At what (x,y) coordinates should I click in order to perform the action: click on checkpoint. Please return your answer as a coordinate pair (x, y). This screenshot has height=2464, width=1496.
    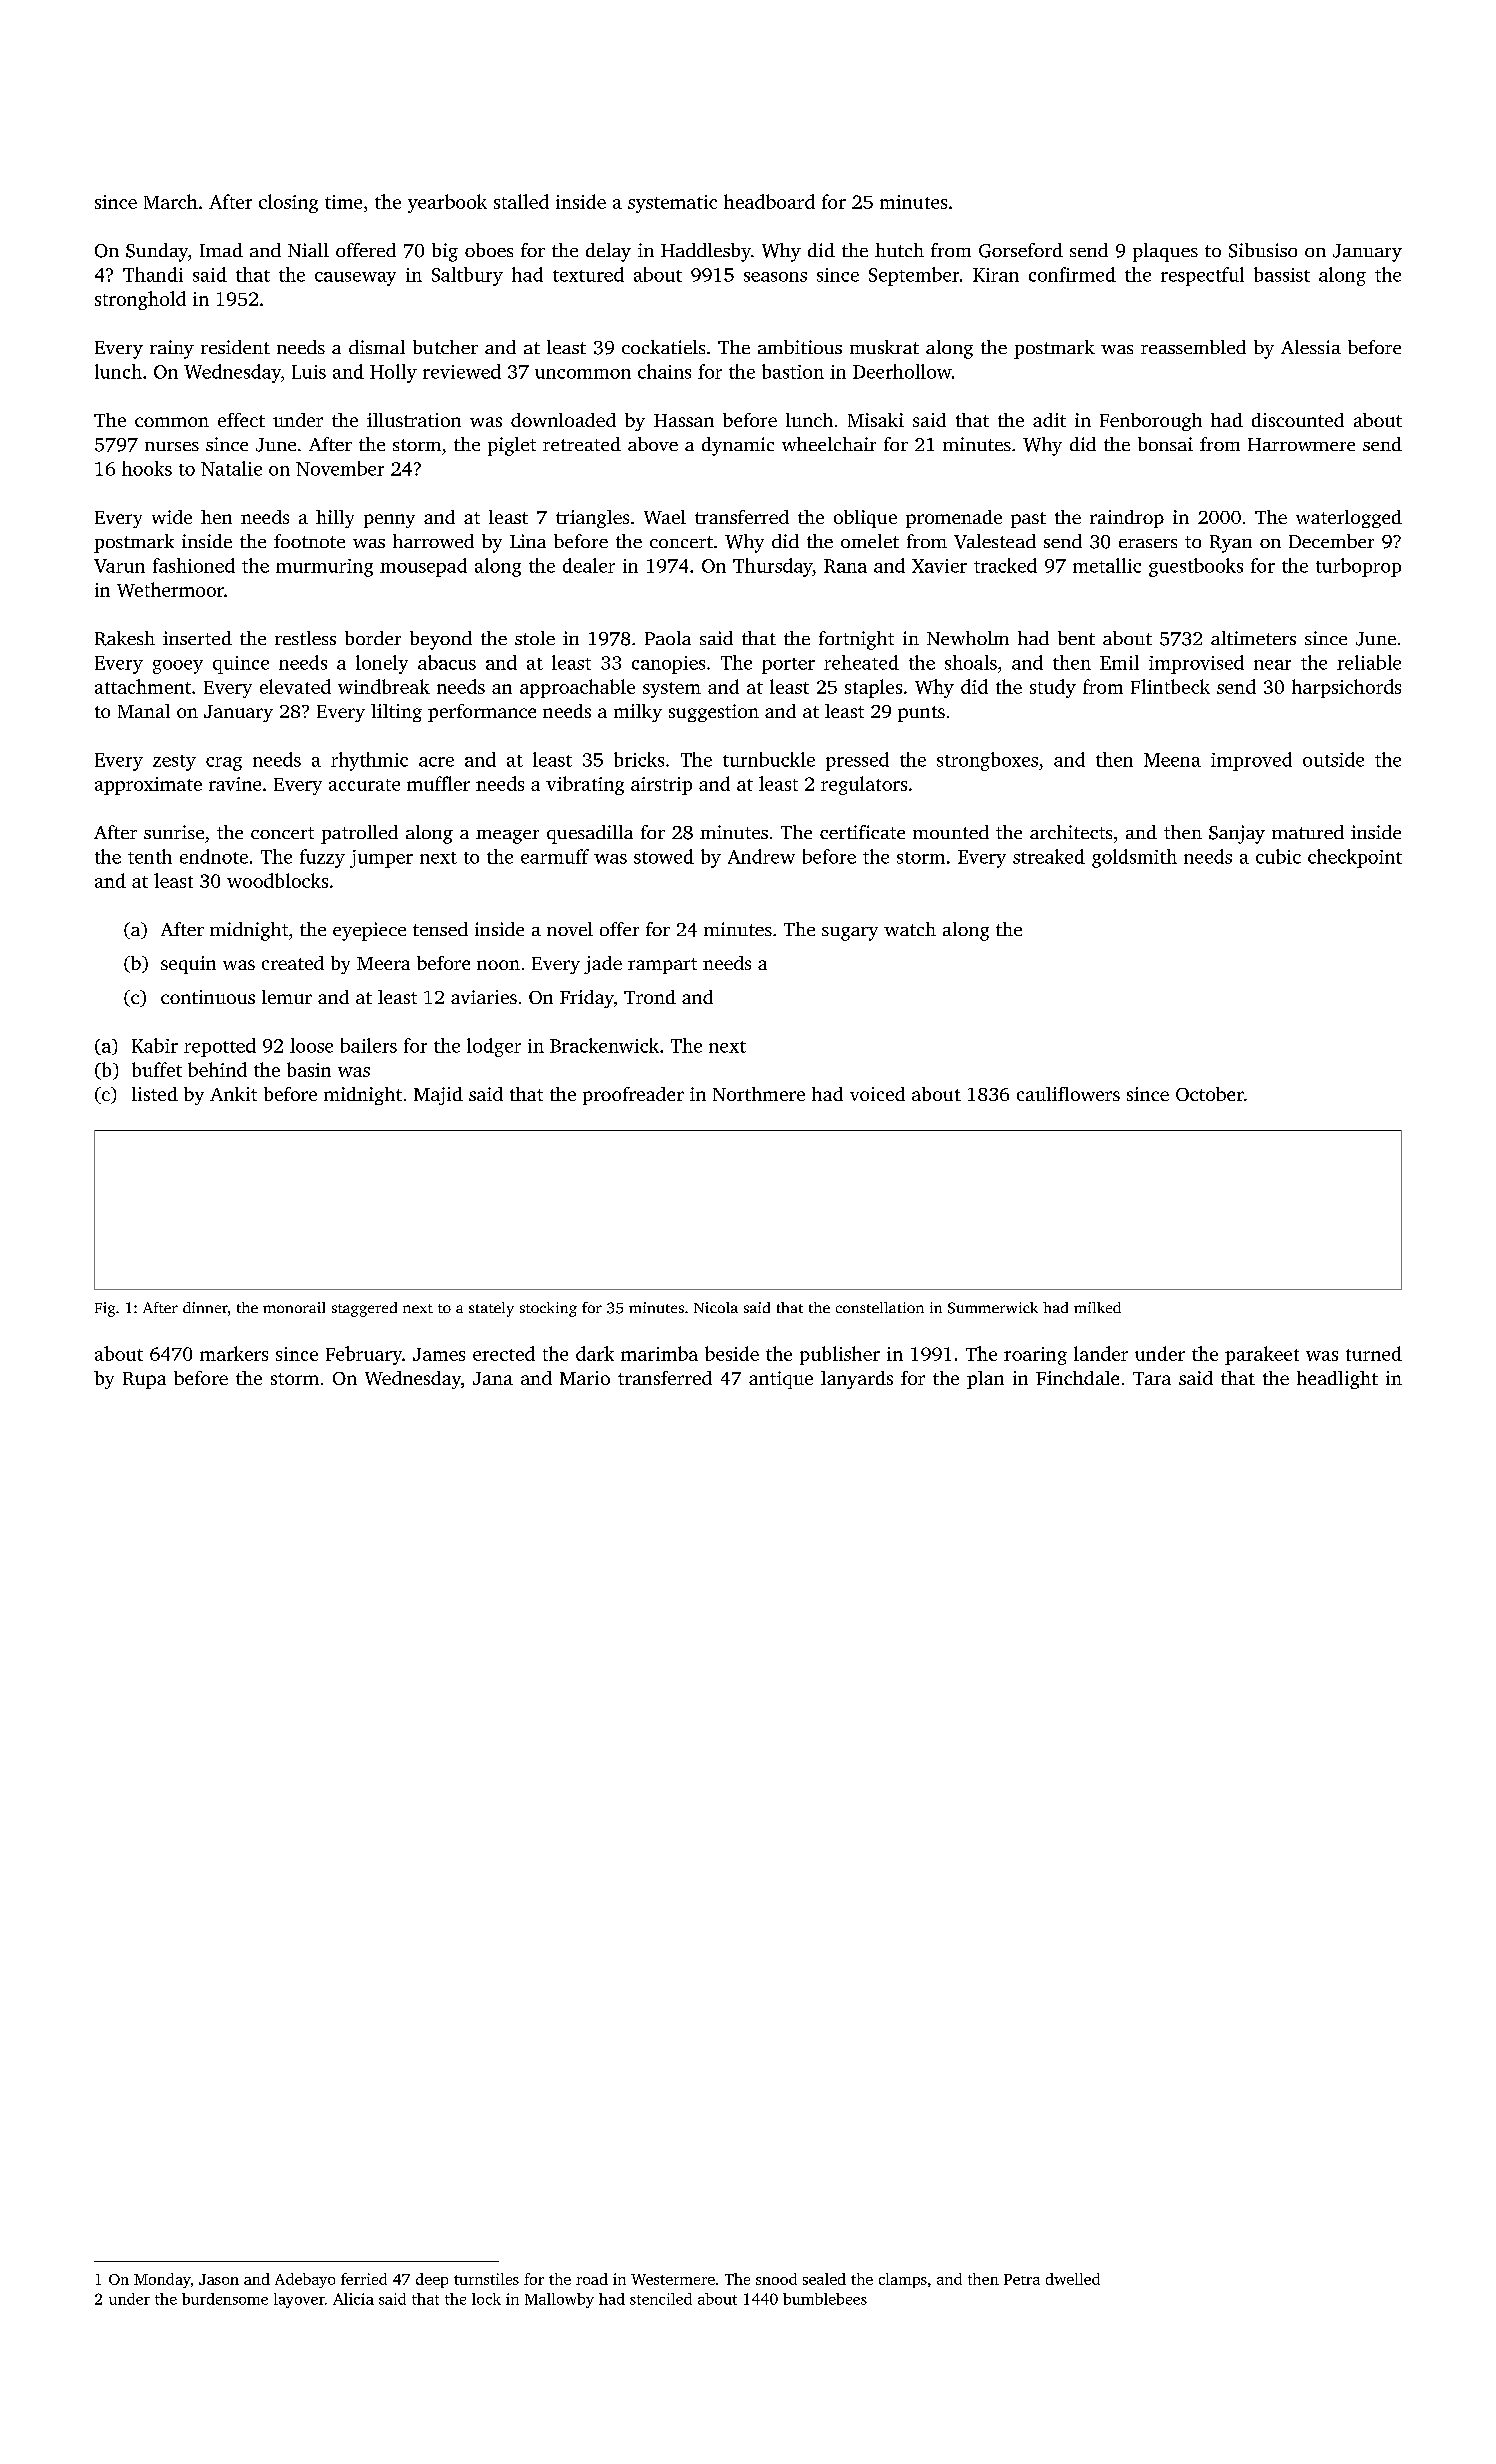
    Looking at the image, I should click on (1355, 858).
